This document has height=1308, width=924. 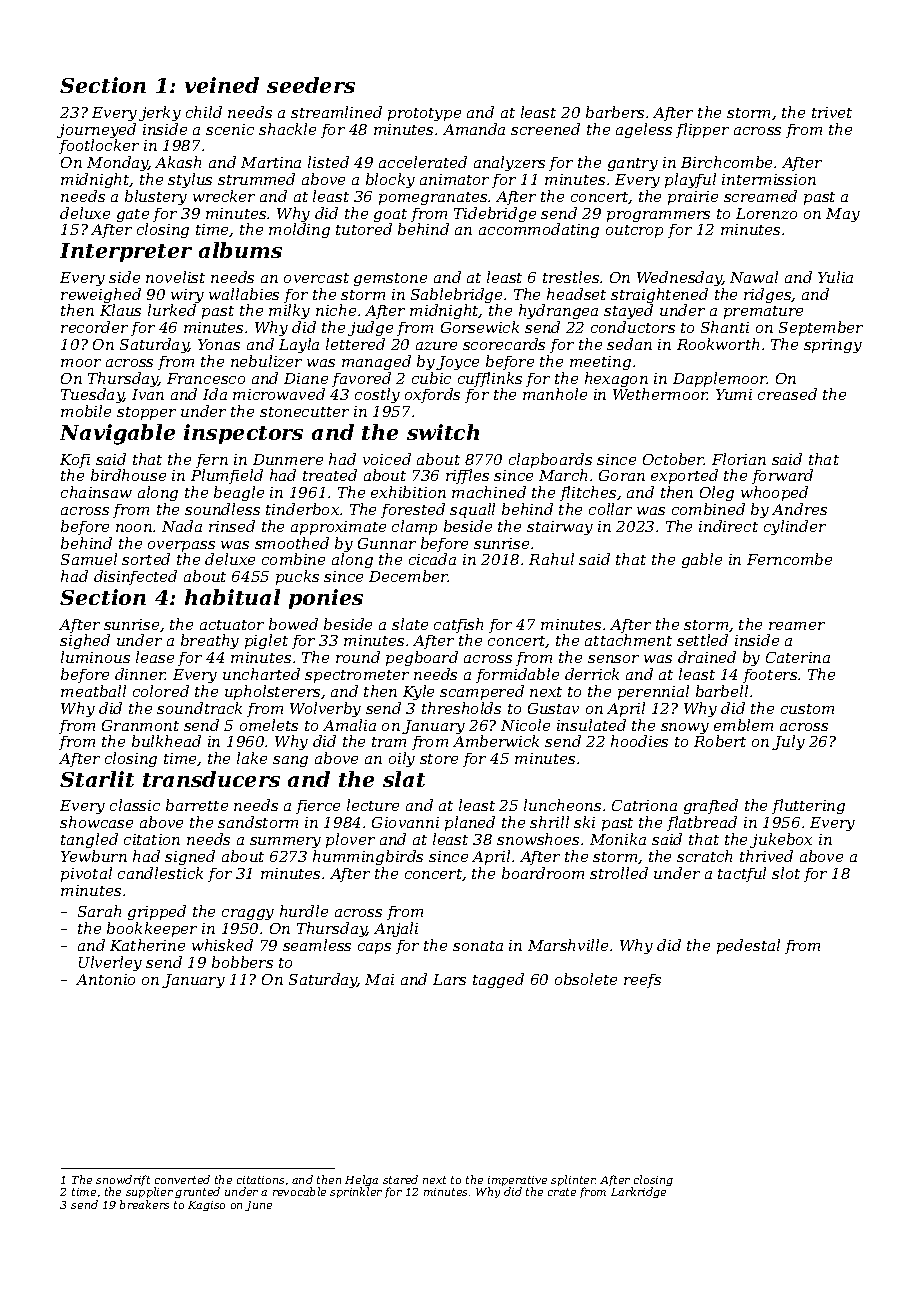 What do you see at coordinates (361, 379) in the document?
I see `favored` at bounding box center [361, 379].
